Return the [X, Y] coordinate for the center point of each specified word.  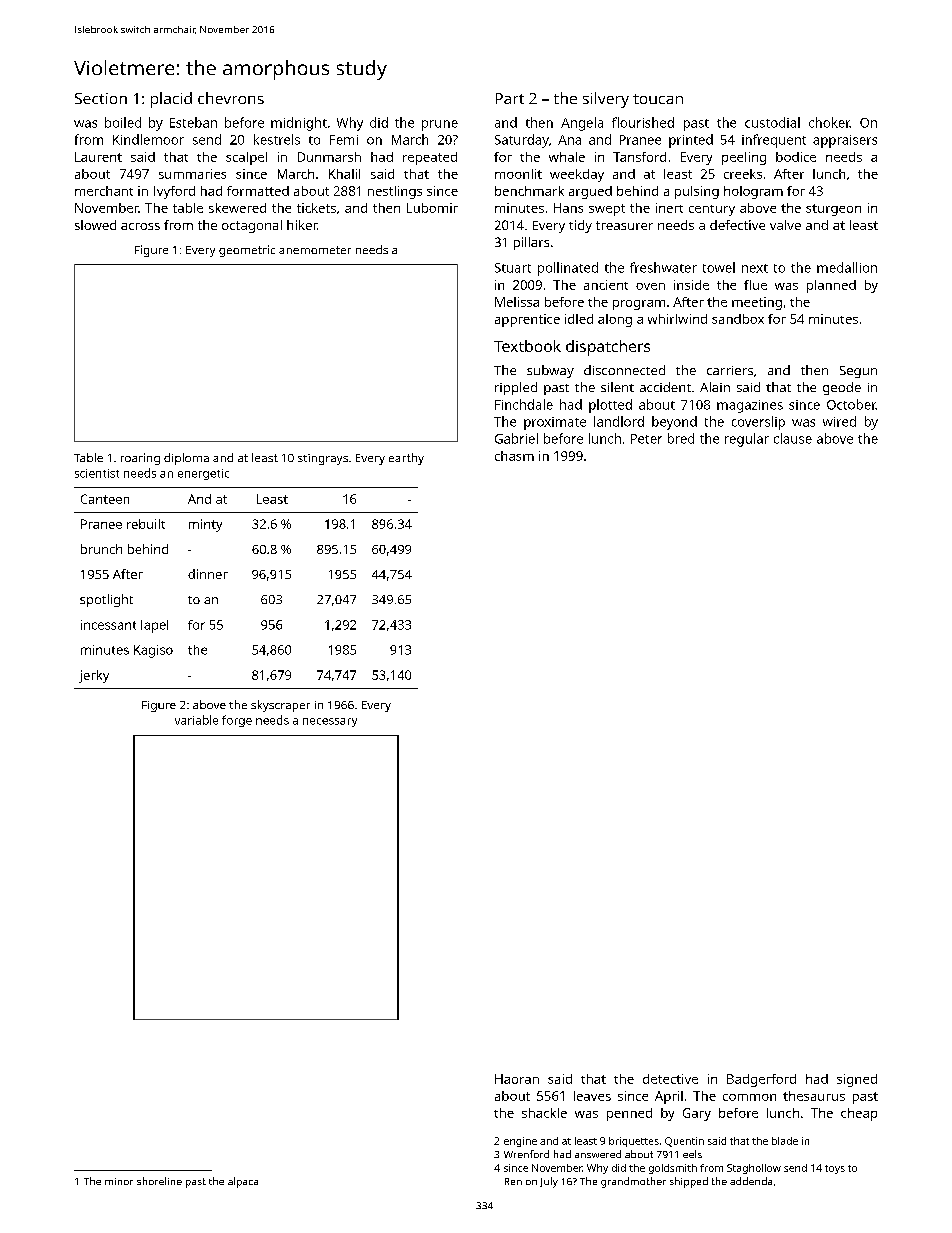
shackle [544, 1113]
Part [510, 98]
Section [101, 98]
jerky [94, 676]
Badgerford [761, 1080]
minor [119, 1181]
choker [829, 122]
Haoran [517, 1079]
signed [857, 1080]
